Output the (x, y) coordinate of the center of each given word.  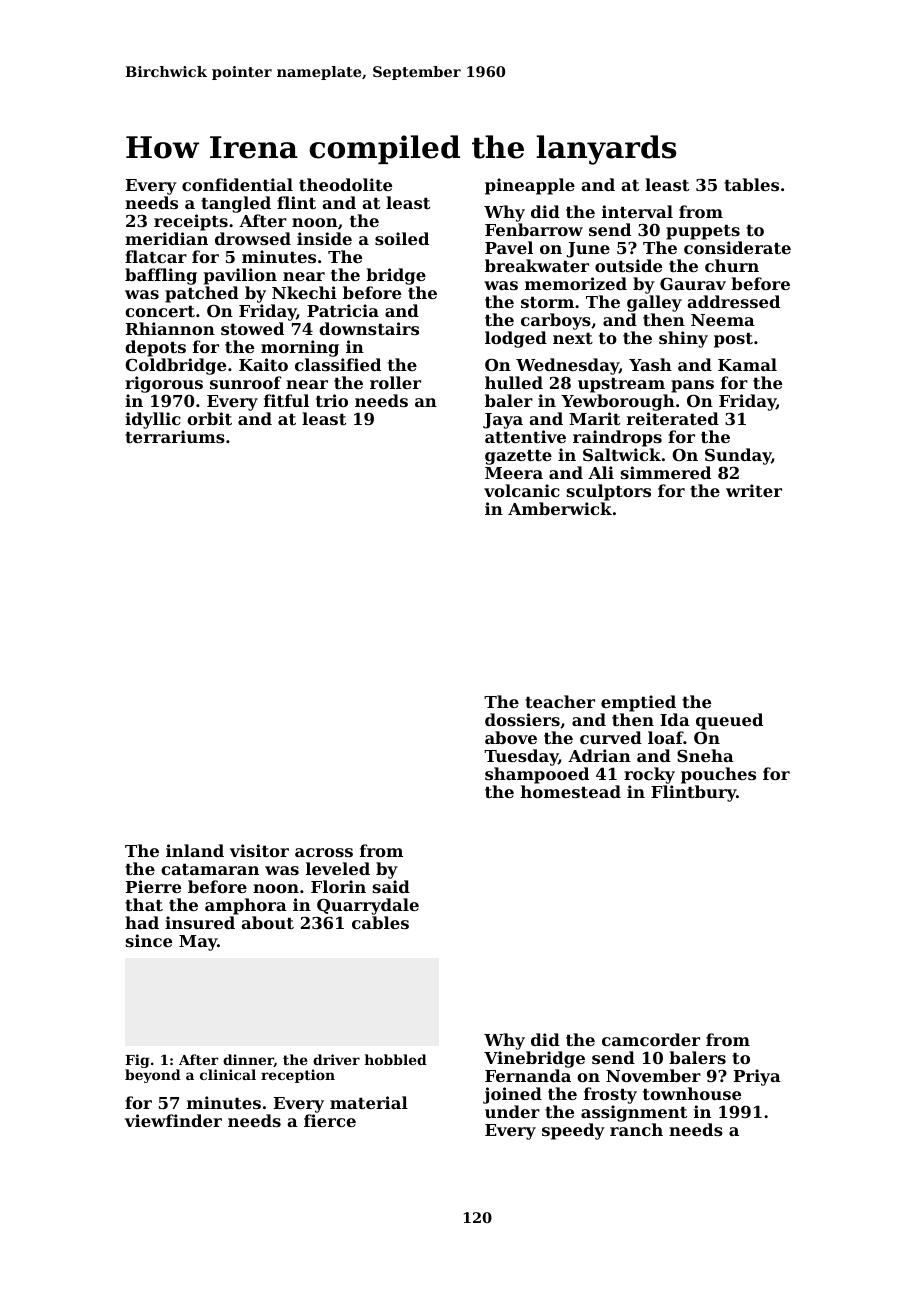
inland (195, 850)
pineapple (530, 186)
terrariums (175, 436)
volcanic (522, 490)
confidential (237, 184)
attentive (525, 436)
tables (751, 184)
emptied (638, 703)
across (324, 852)
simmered (666, 472)
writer (754, 490)
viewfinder (173, 1120)
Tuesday (521, 757)
